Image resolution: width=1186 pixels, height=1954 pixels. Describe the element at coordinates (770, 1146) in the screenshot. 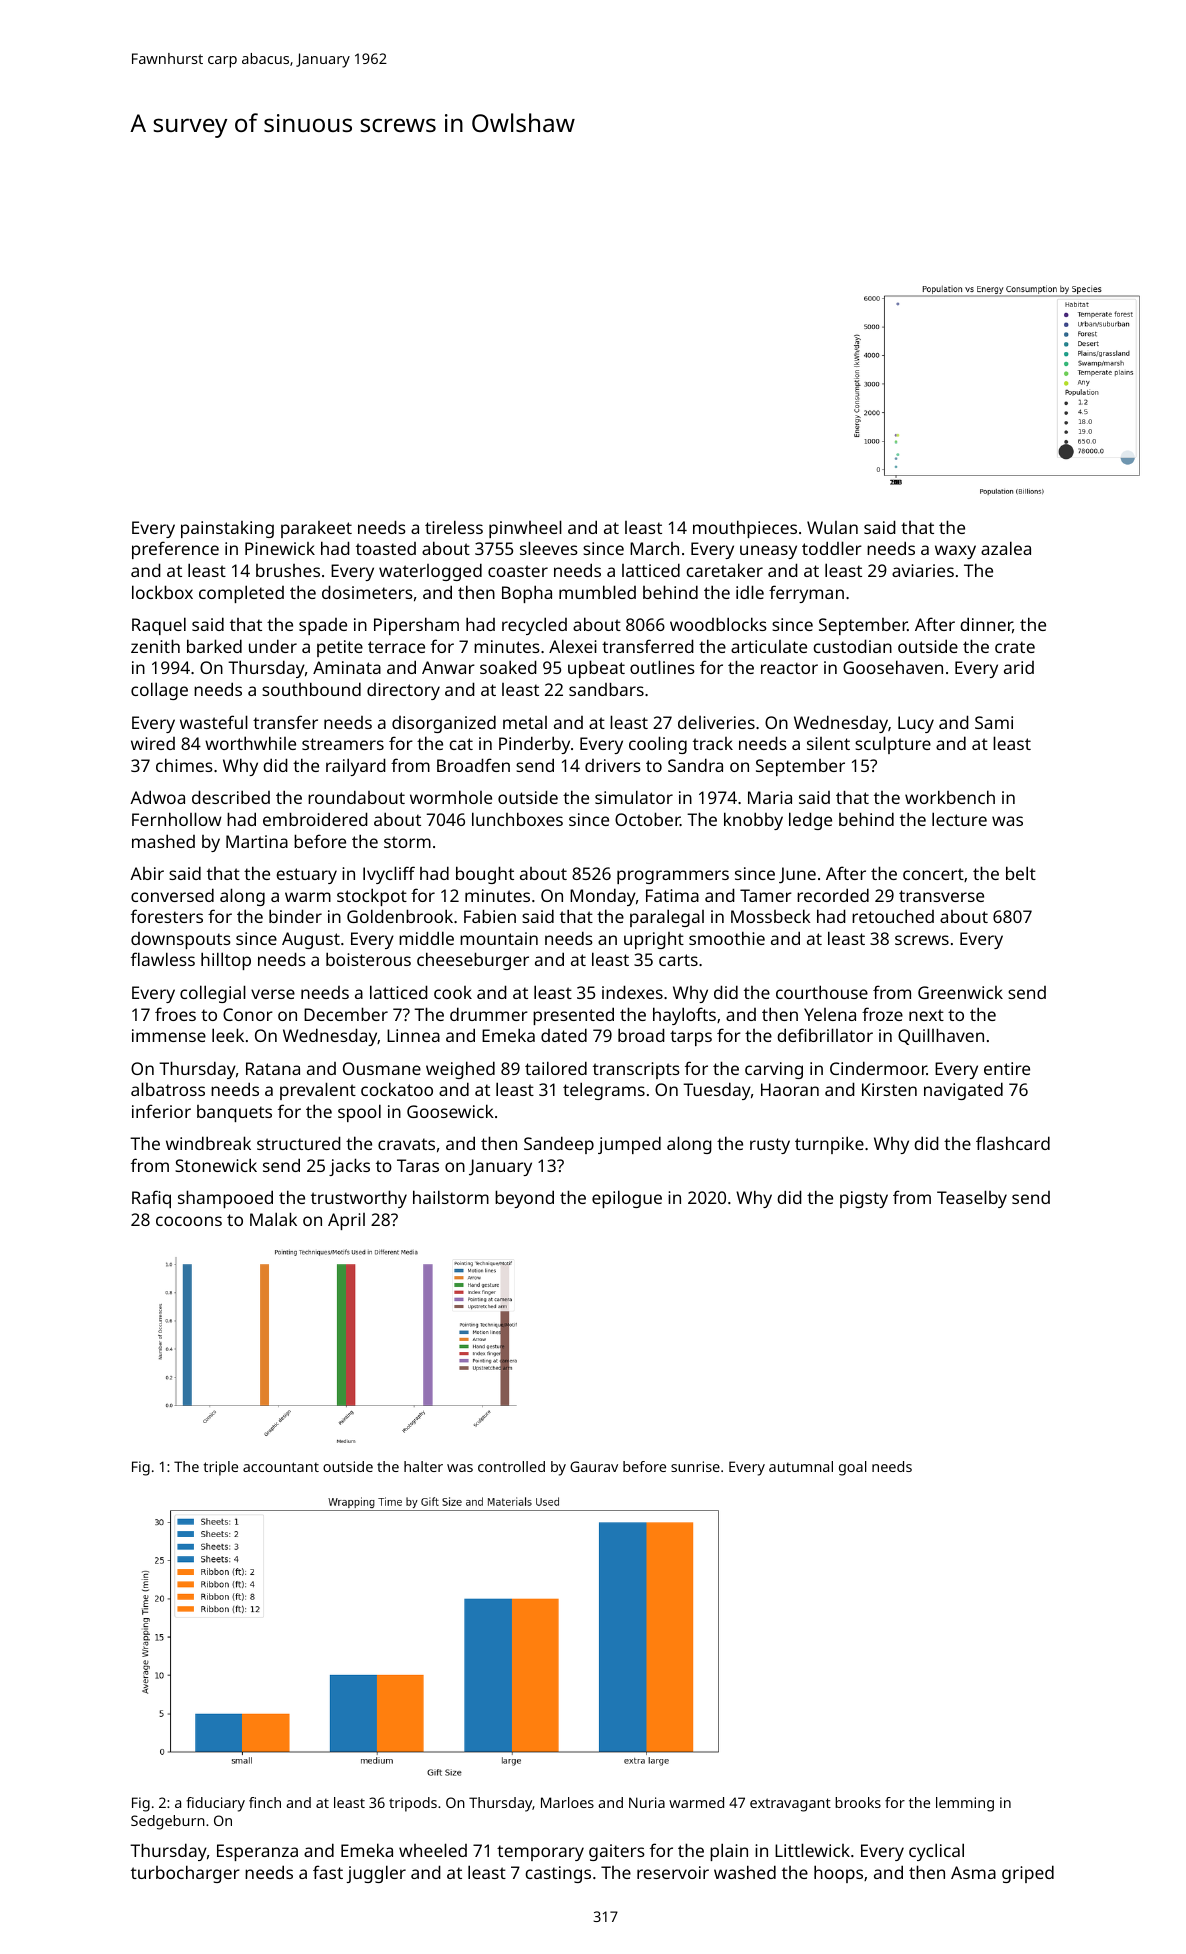

I see `rusty` at that location.
